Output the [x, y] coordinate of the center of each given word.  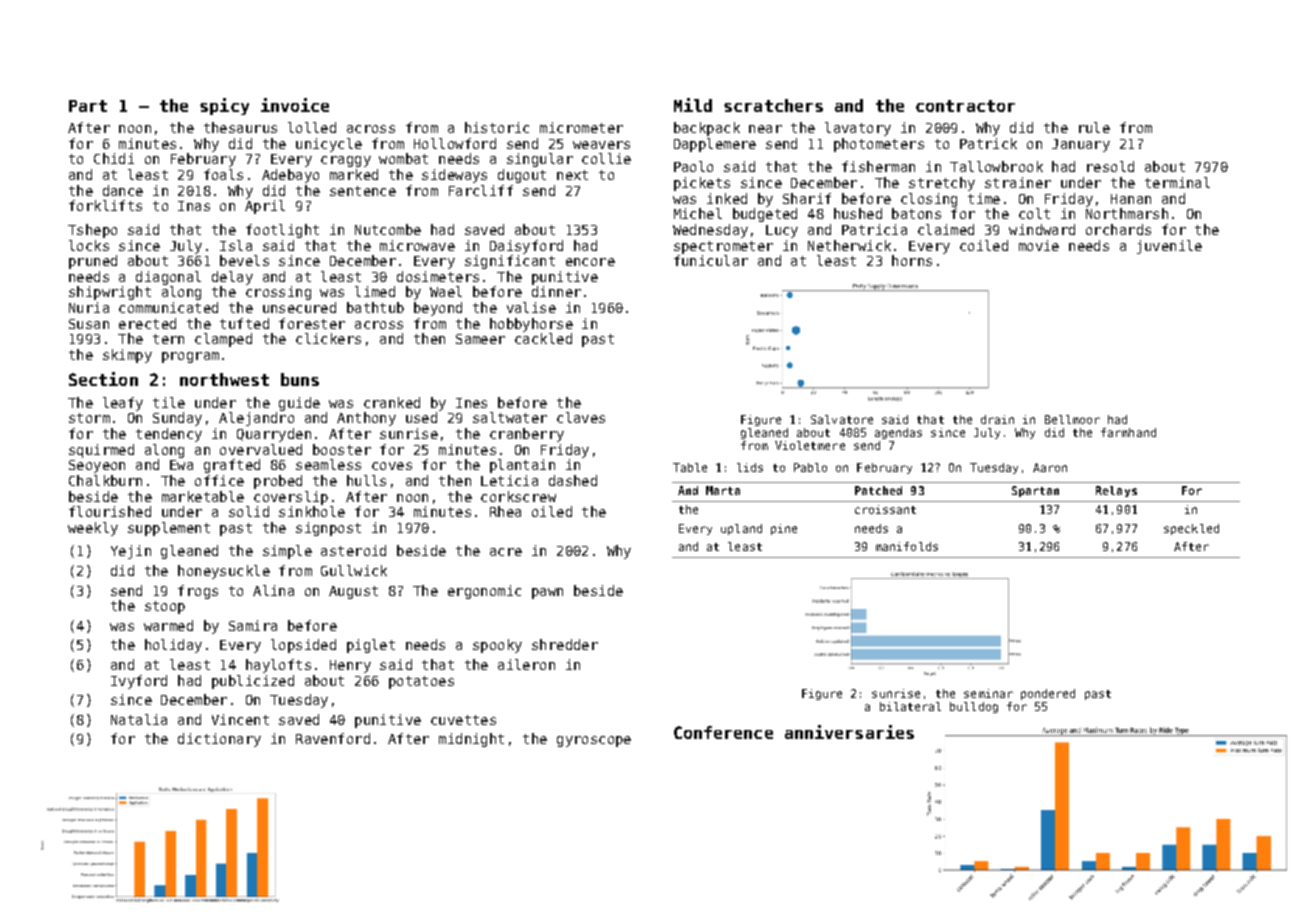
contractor [965, 106]
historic [497, 127]
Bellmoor [1072, 419]
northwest [224, 379]
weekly [93, 529]
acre [506, 552]
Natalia [139, 719]
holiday [173, 646]
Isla [236, 245]
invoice [295, 105]
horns [912, 260]
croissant [885, 509]
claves [581, 417]
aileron [526, 664]
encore [590, 262]
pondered [1048, 694]
